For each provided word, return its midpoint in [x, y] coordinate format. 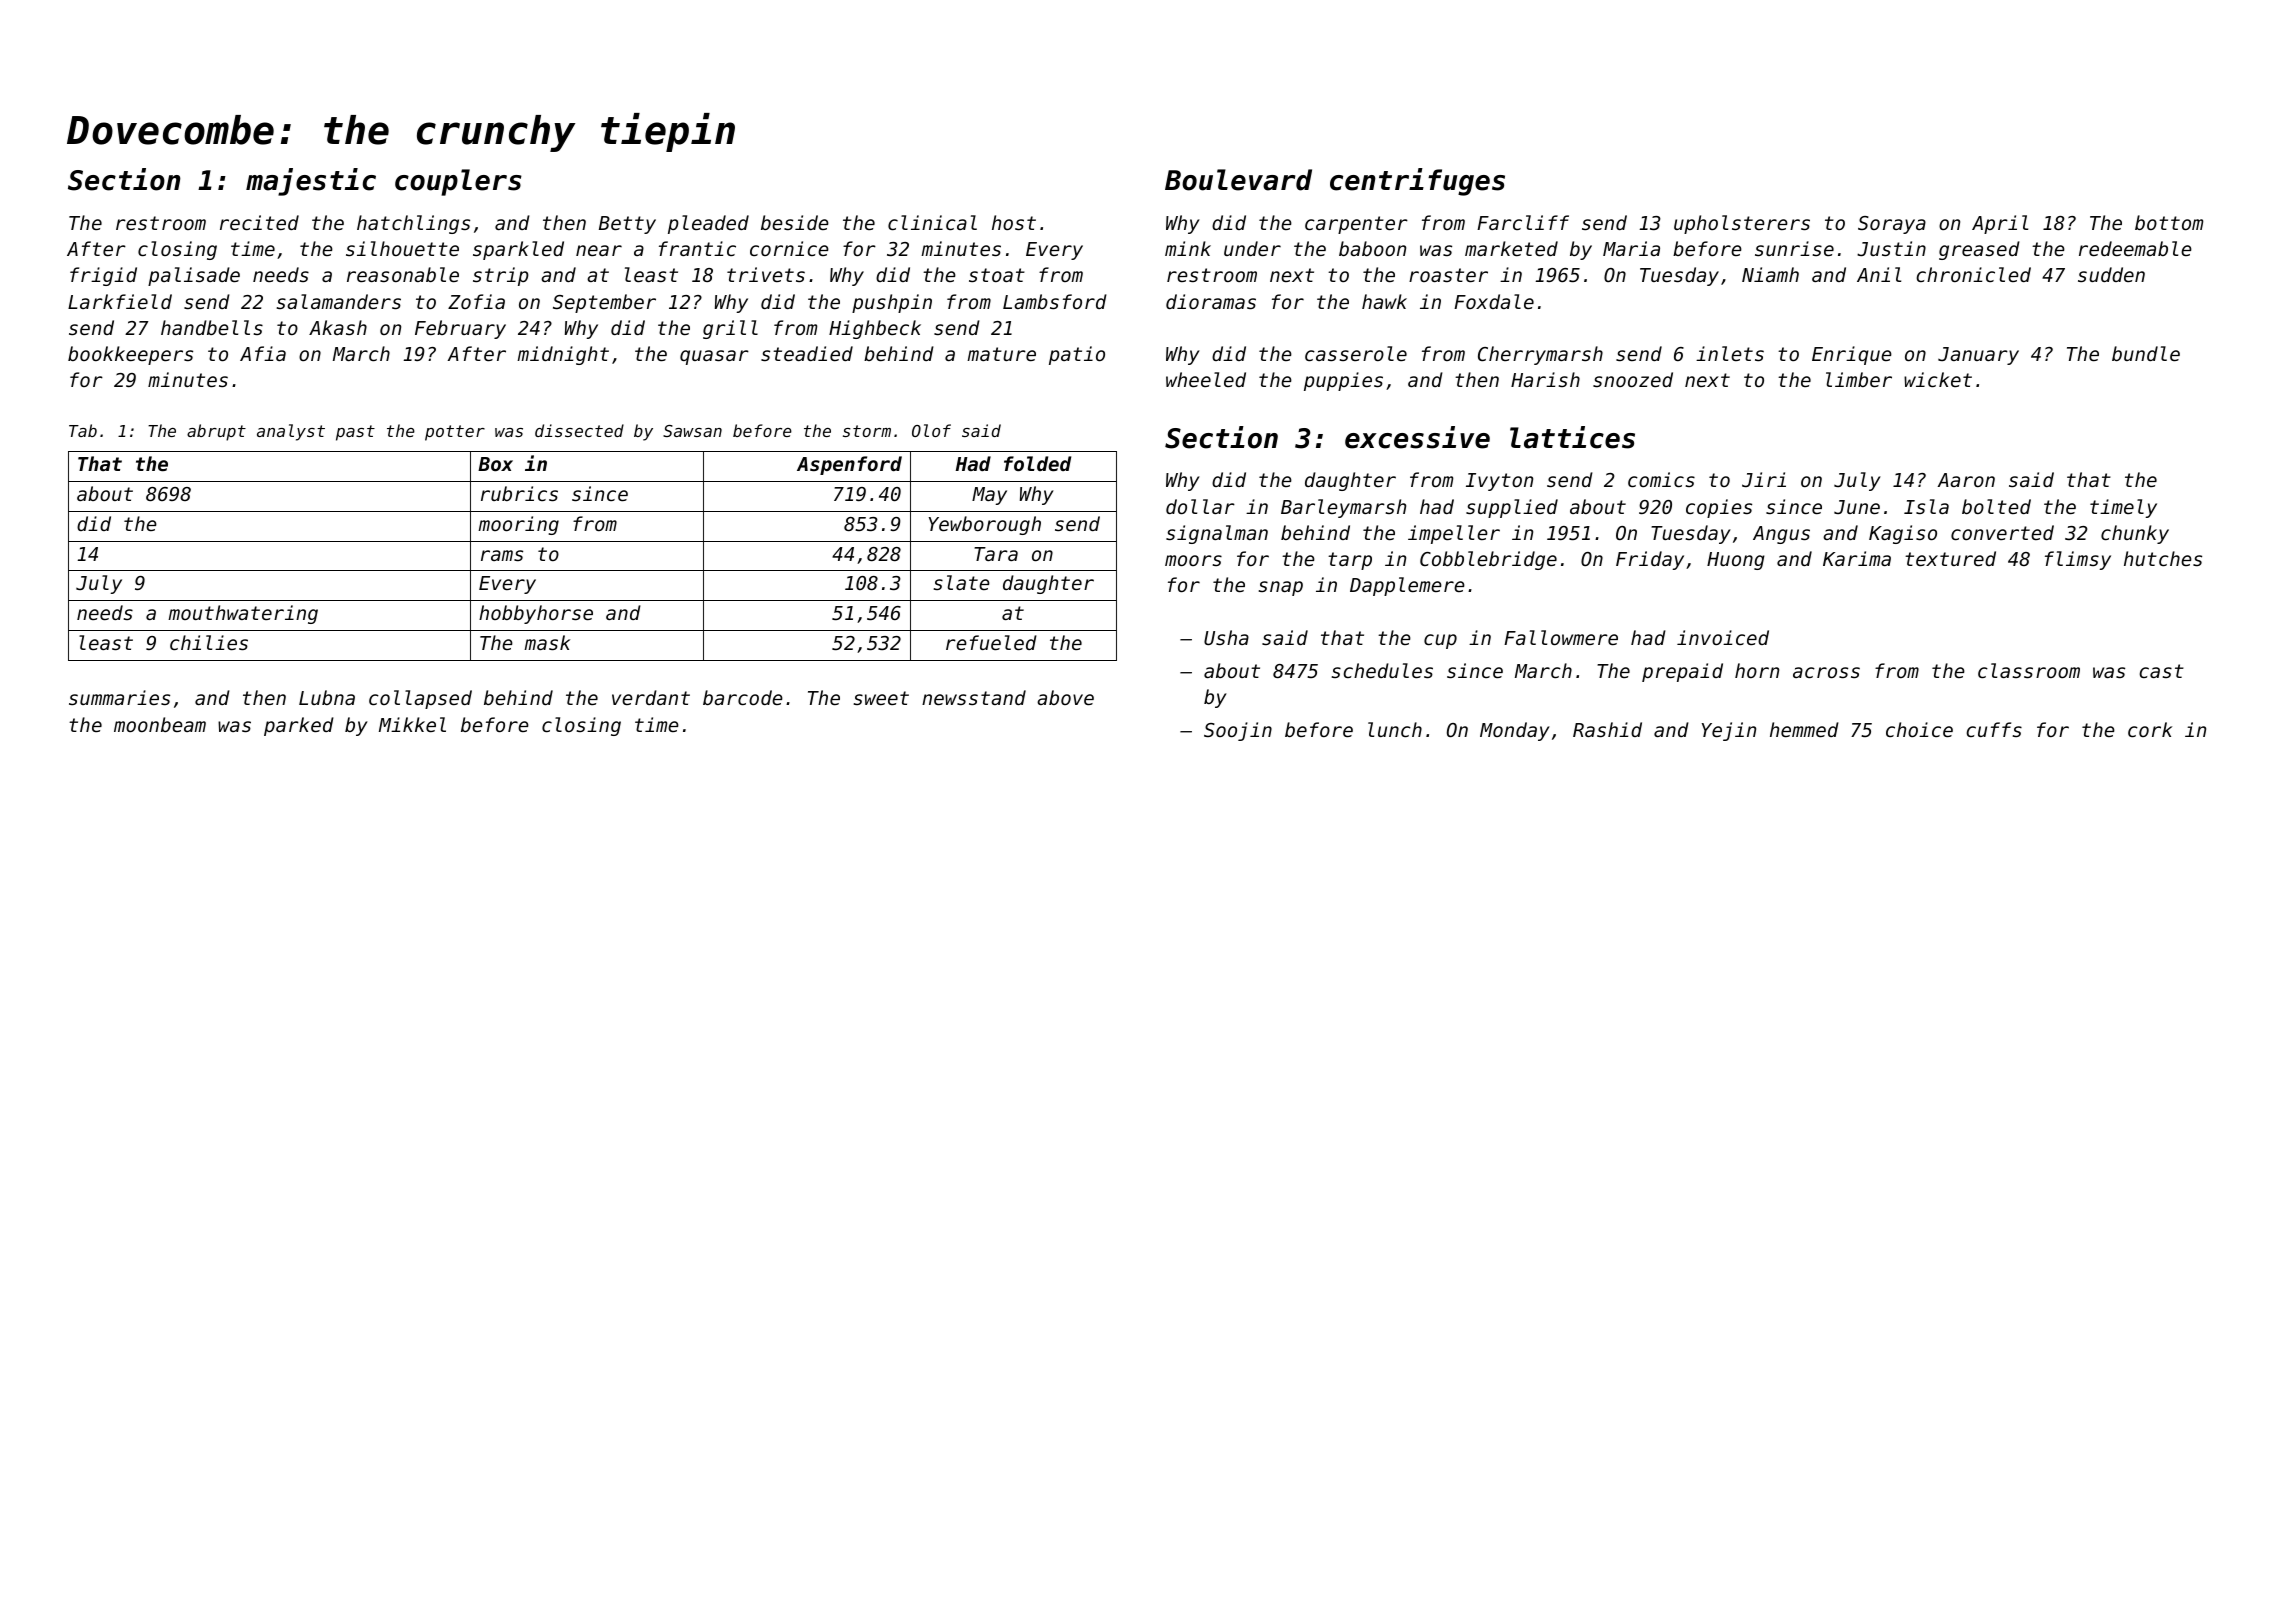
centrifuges [1417, 182]
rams [502, 555]
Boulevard [1238, 180]
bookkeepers [130, 355]
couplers [458, 182]
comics [1661, 479]
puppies [1343, 381]
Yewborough [985, 525]
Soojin [1238, 731]
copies [1719, 508]
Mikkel [412, 724]
